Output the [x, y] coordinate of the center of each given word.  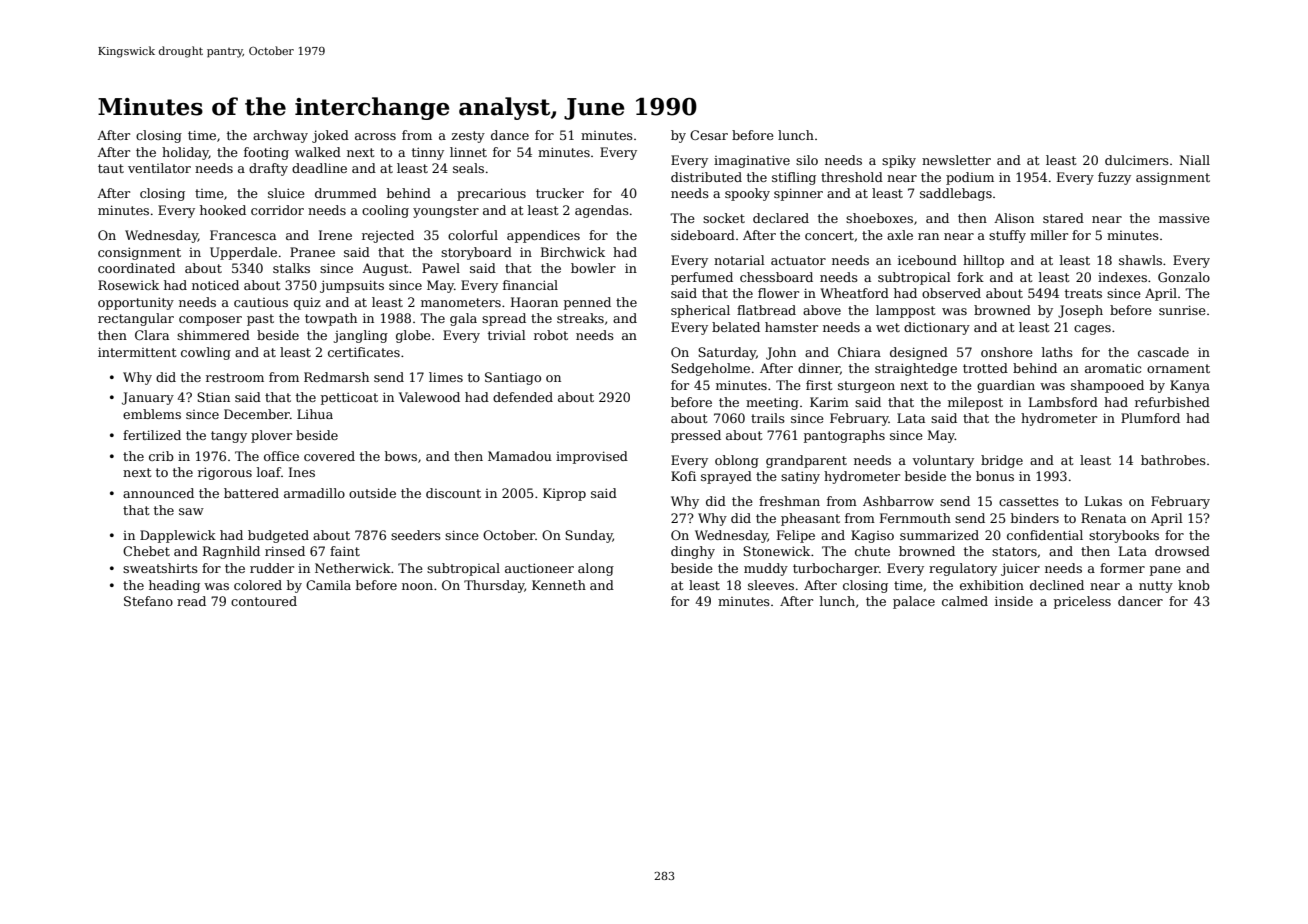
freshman [789, 501]
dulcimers [1137, 160]
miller [1049, 235]
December [257, 414]
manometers [461, 302]
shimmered [213, 335]
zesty [468, 137]
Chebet [146, 551]
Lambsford [1063, 402]
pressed [696, 436]
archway [280, 136]
